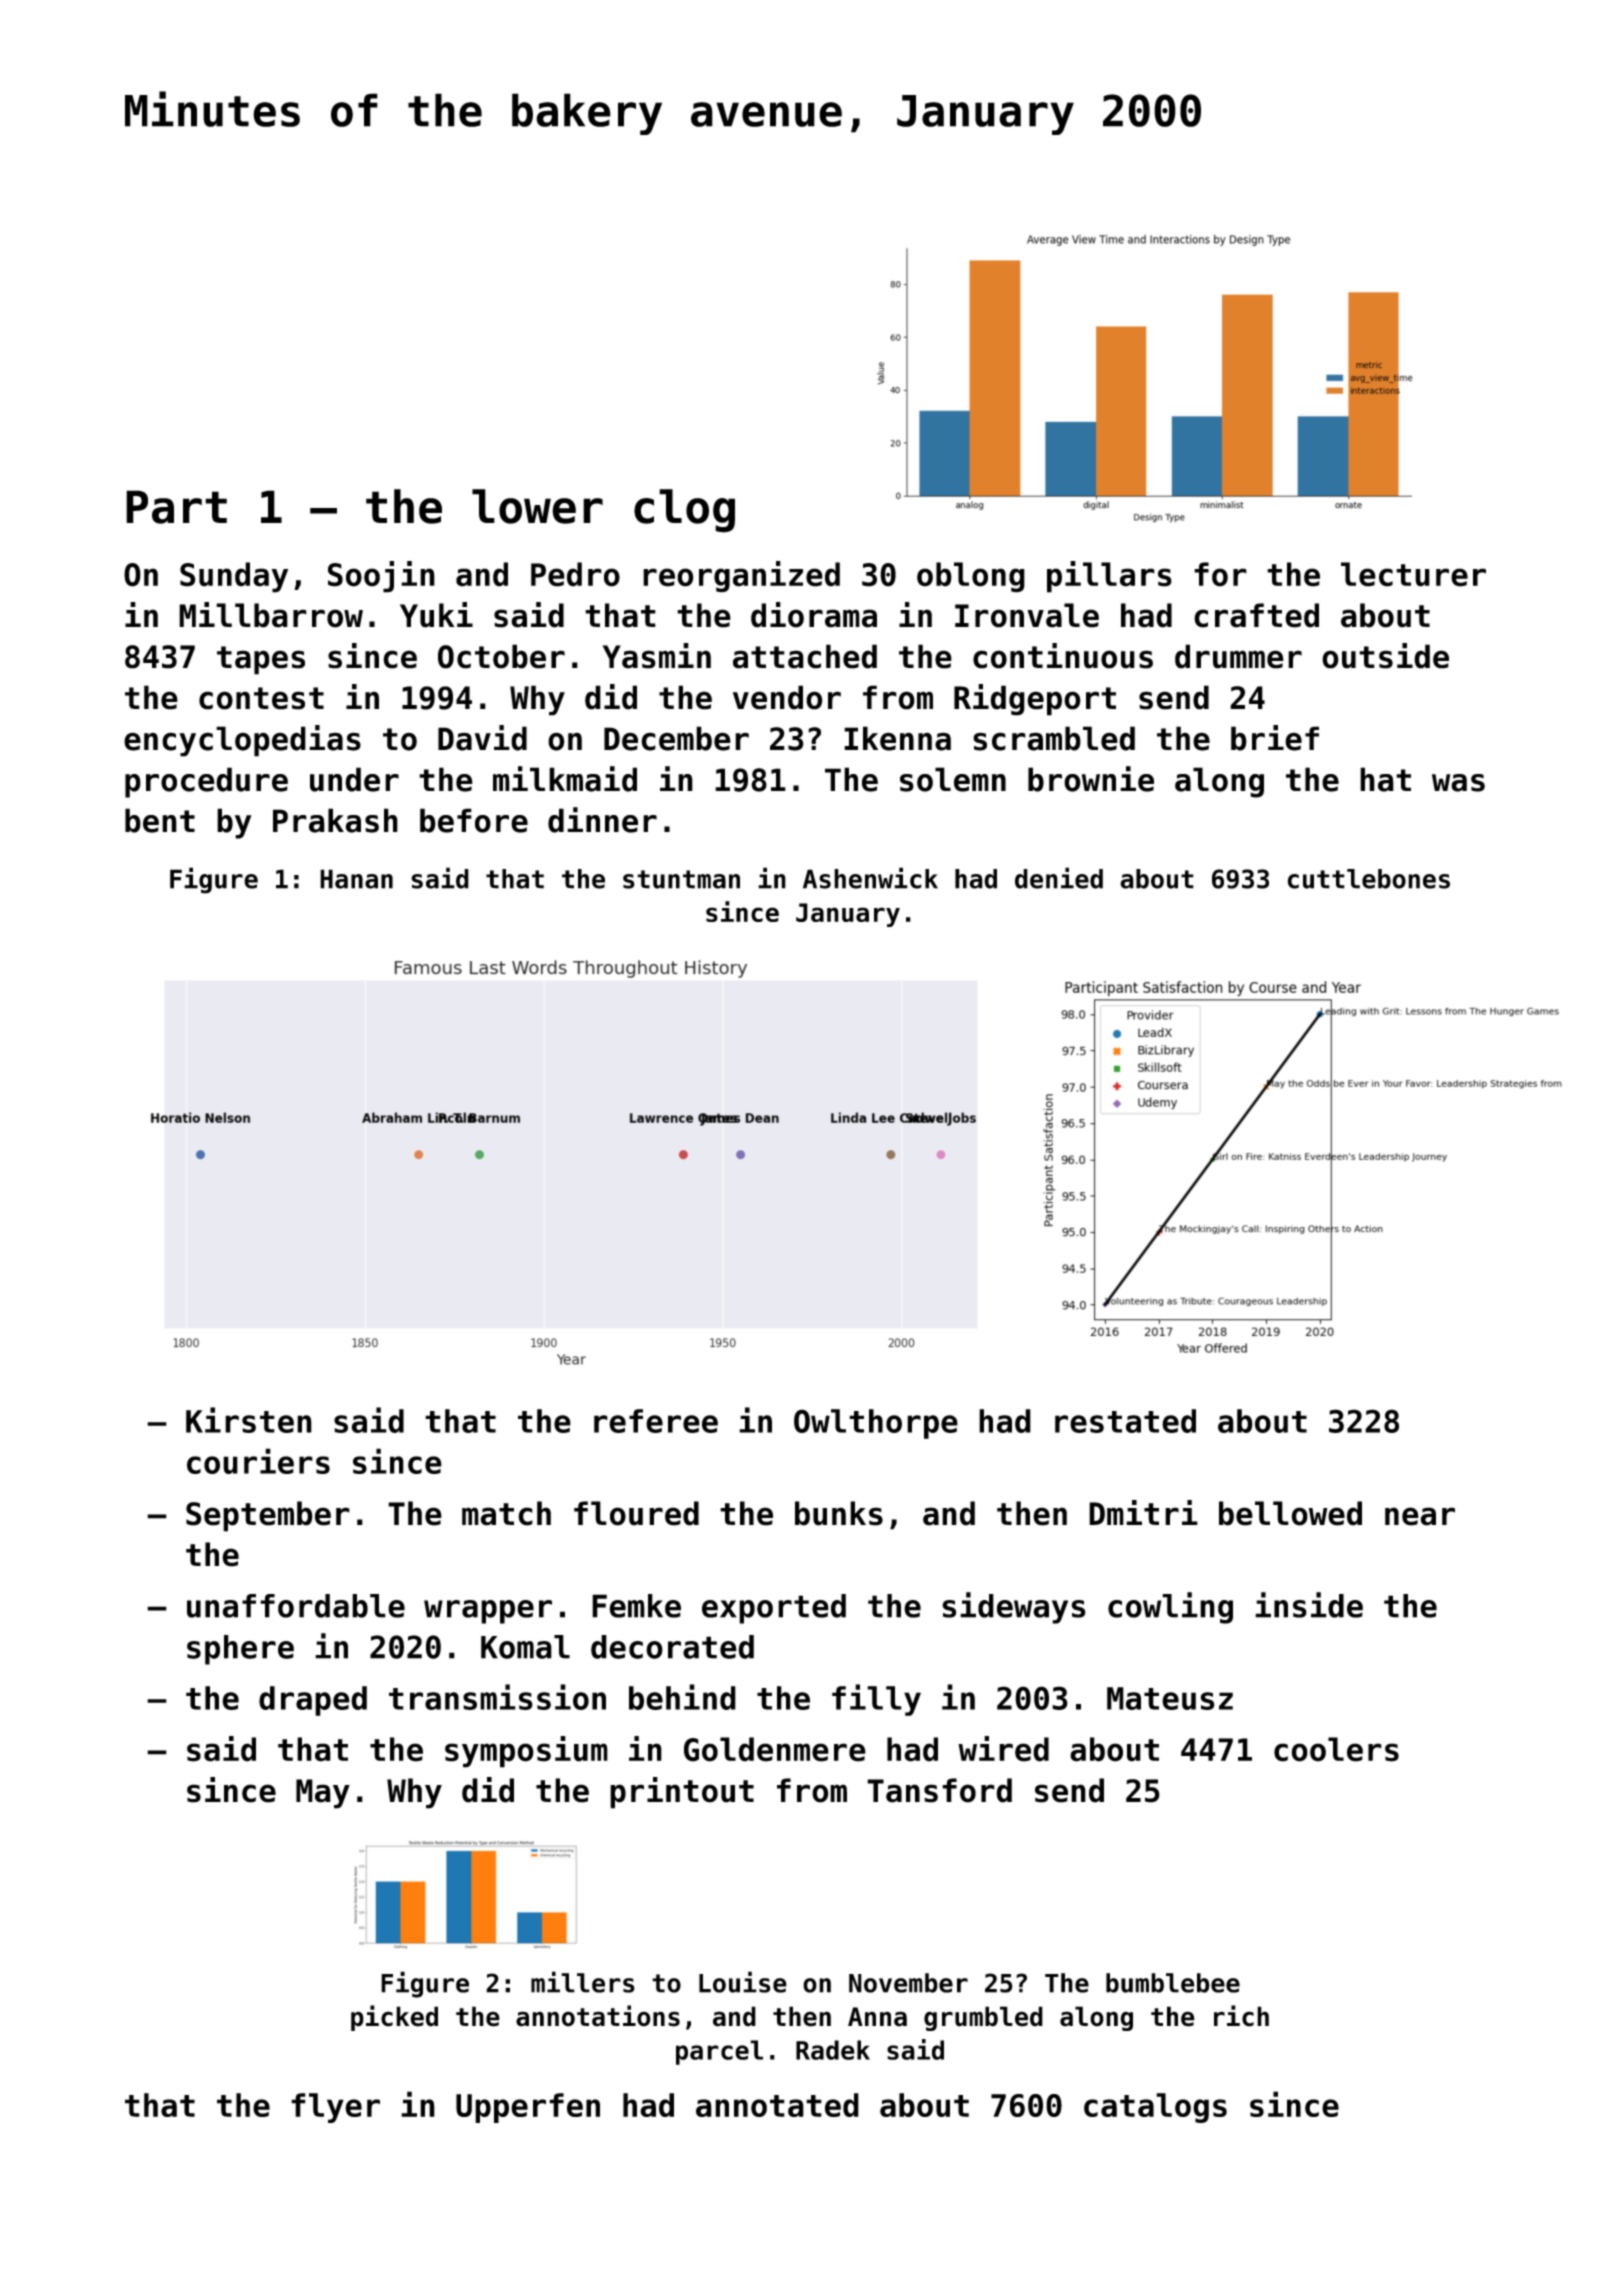 The image size is (1620, 2292). Describe the element at coordinates (271, 615) in the document. I see `Millbarrow` at that location.
